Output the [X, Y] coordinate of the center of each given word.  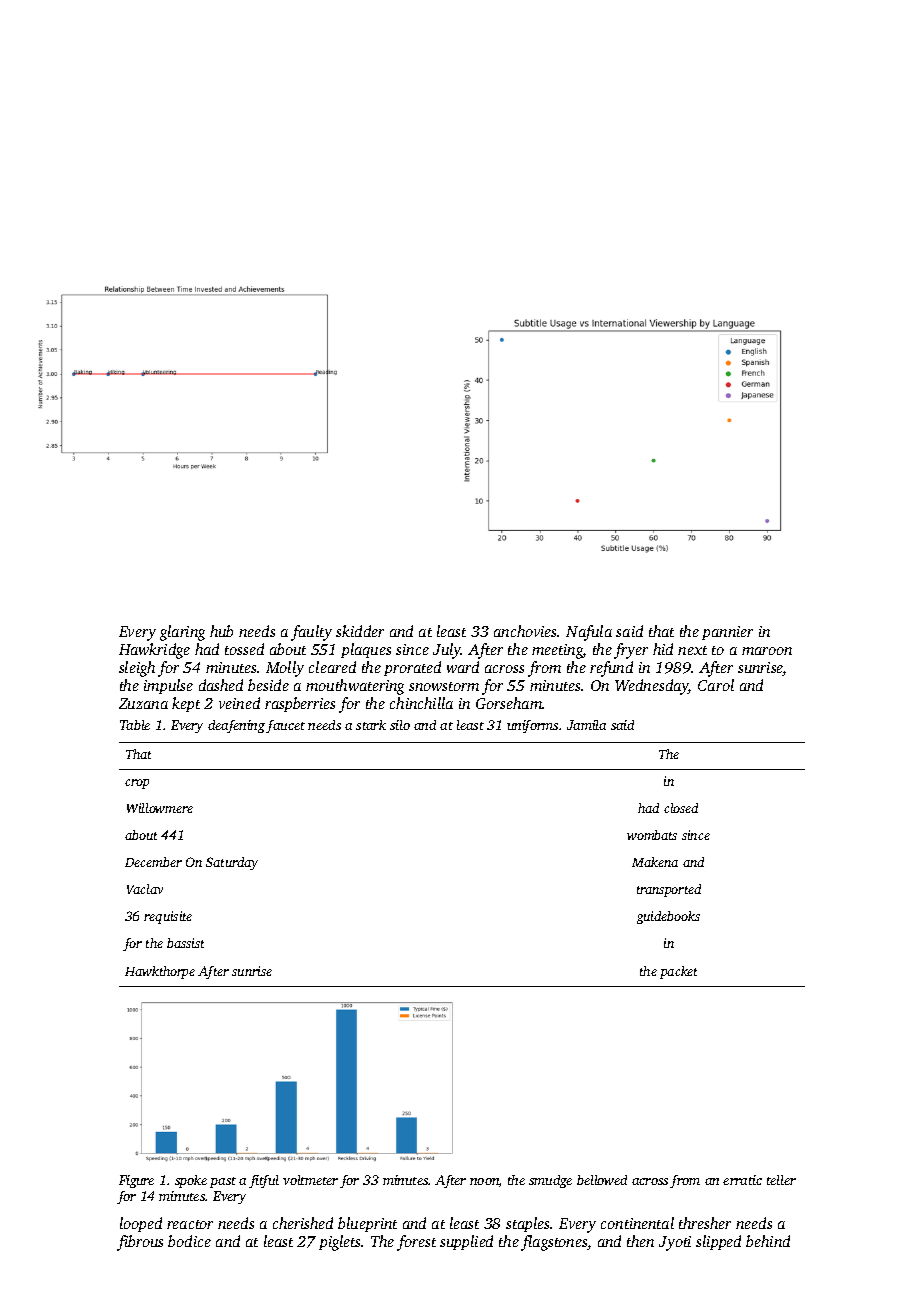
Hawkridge [154, 651]
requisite [168, 917]
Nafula [589, 633]
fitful [264, 1181]
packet [678, 972]
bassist [185, 943]
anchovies [526, 631]
